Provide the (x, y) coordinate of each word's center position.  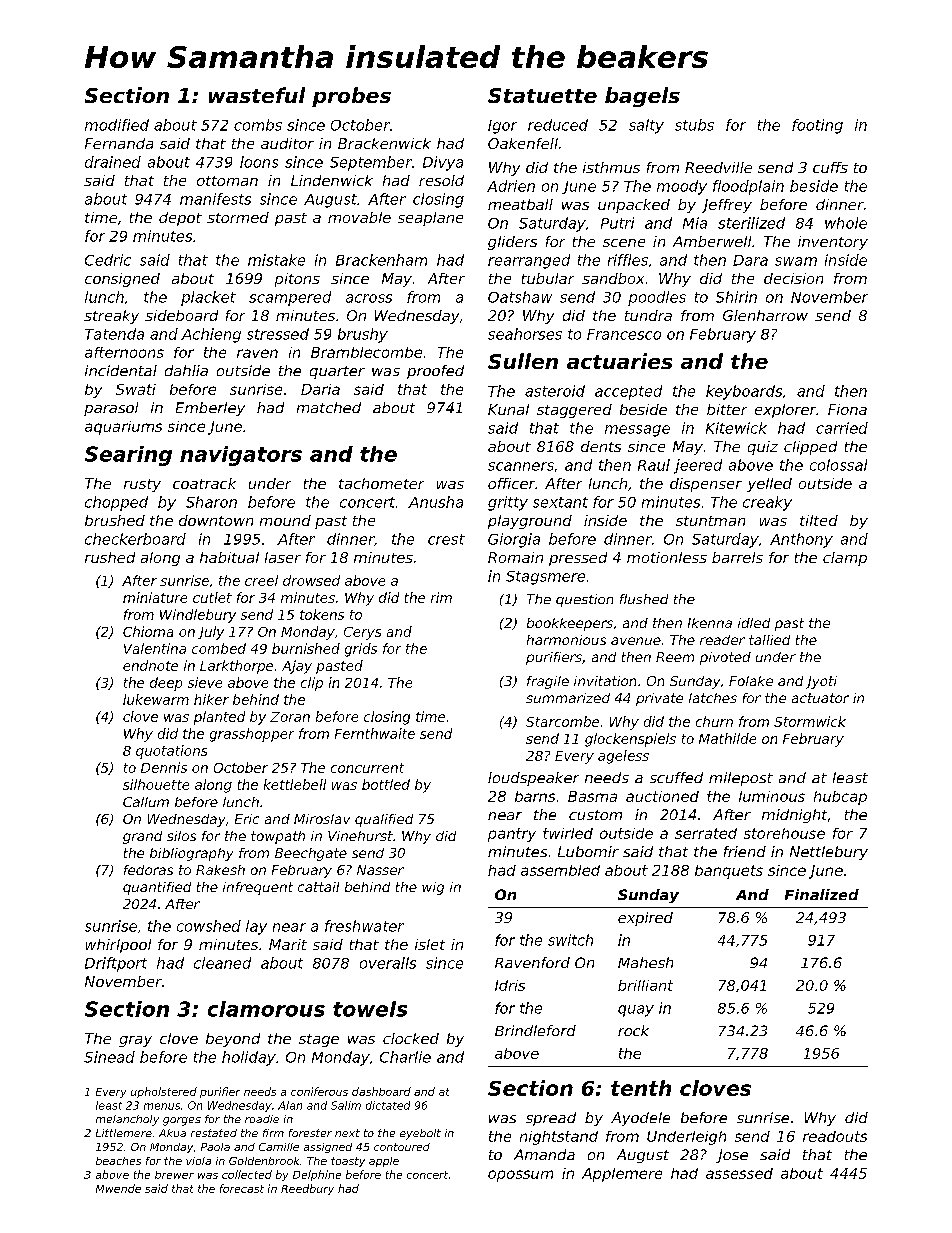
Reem (675, 657)
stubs (694, 125)
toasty (348, 1162)
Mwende (118, 1188)
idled (754, 623)
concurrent (367, 768)
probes (351, 97)
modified (117, 125)
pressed (578, 559)
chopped (116, 503)
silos (181, 836)
